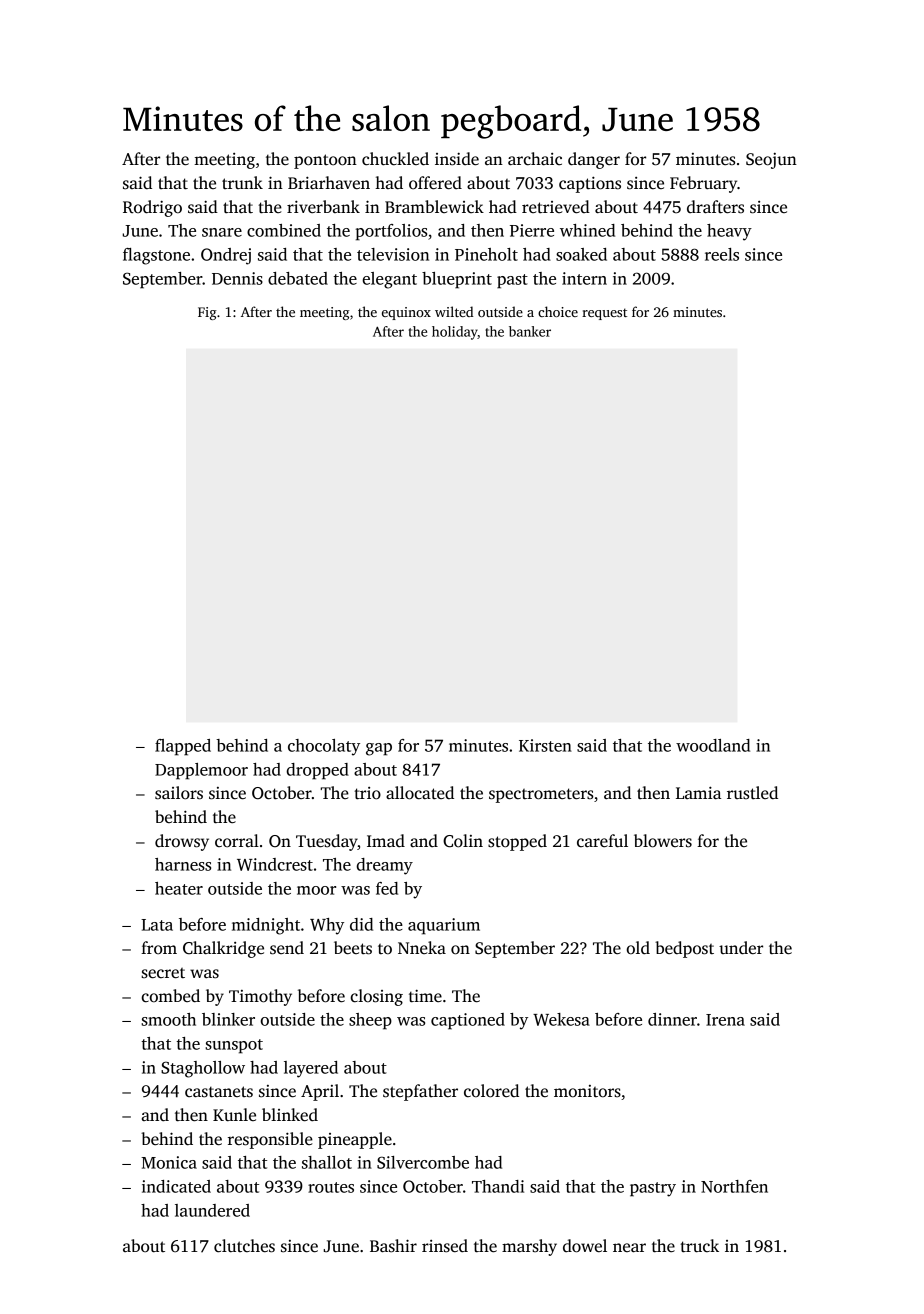  What do you see at coordinates (771, 161) in the screenshot?
I see `Seojun` at bounding box center [771, 161].
